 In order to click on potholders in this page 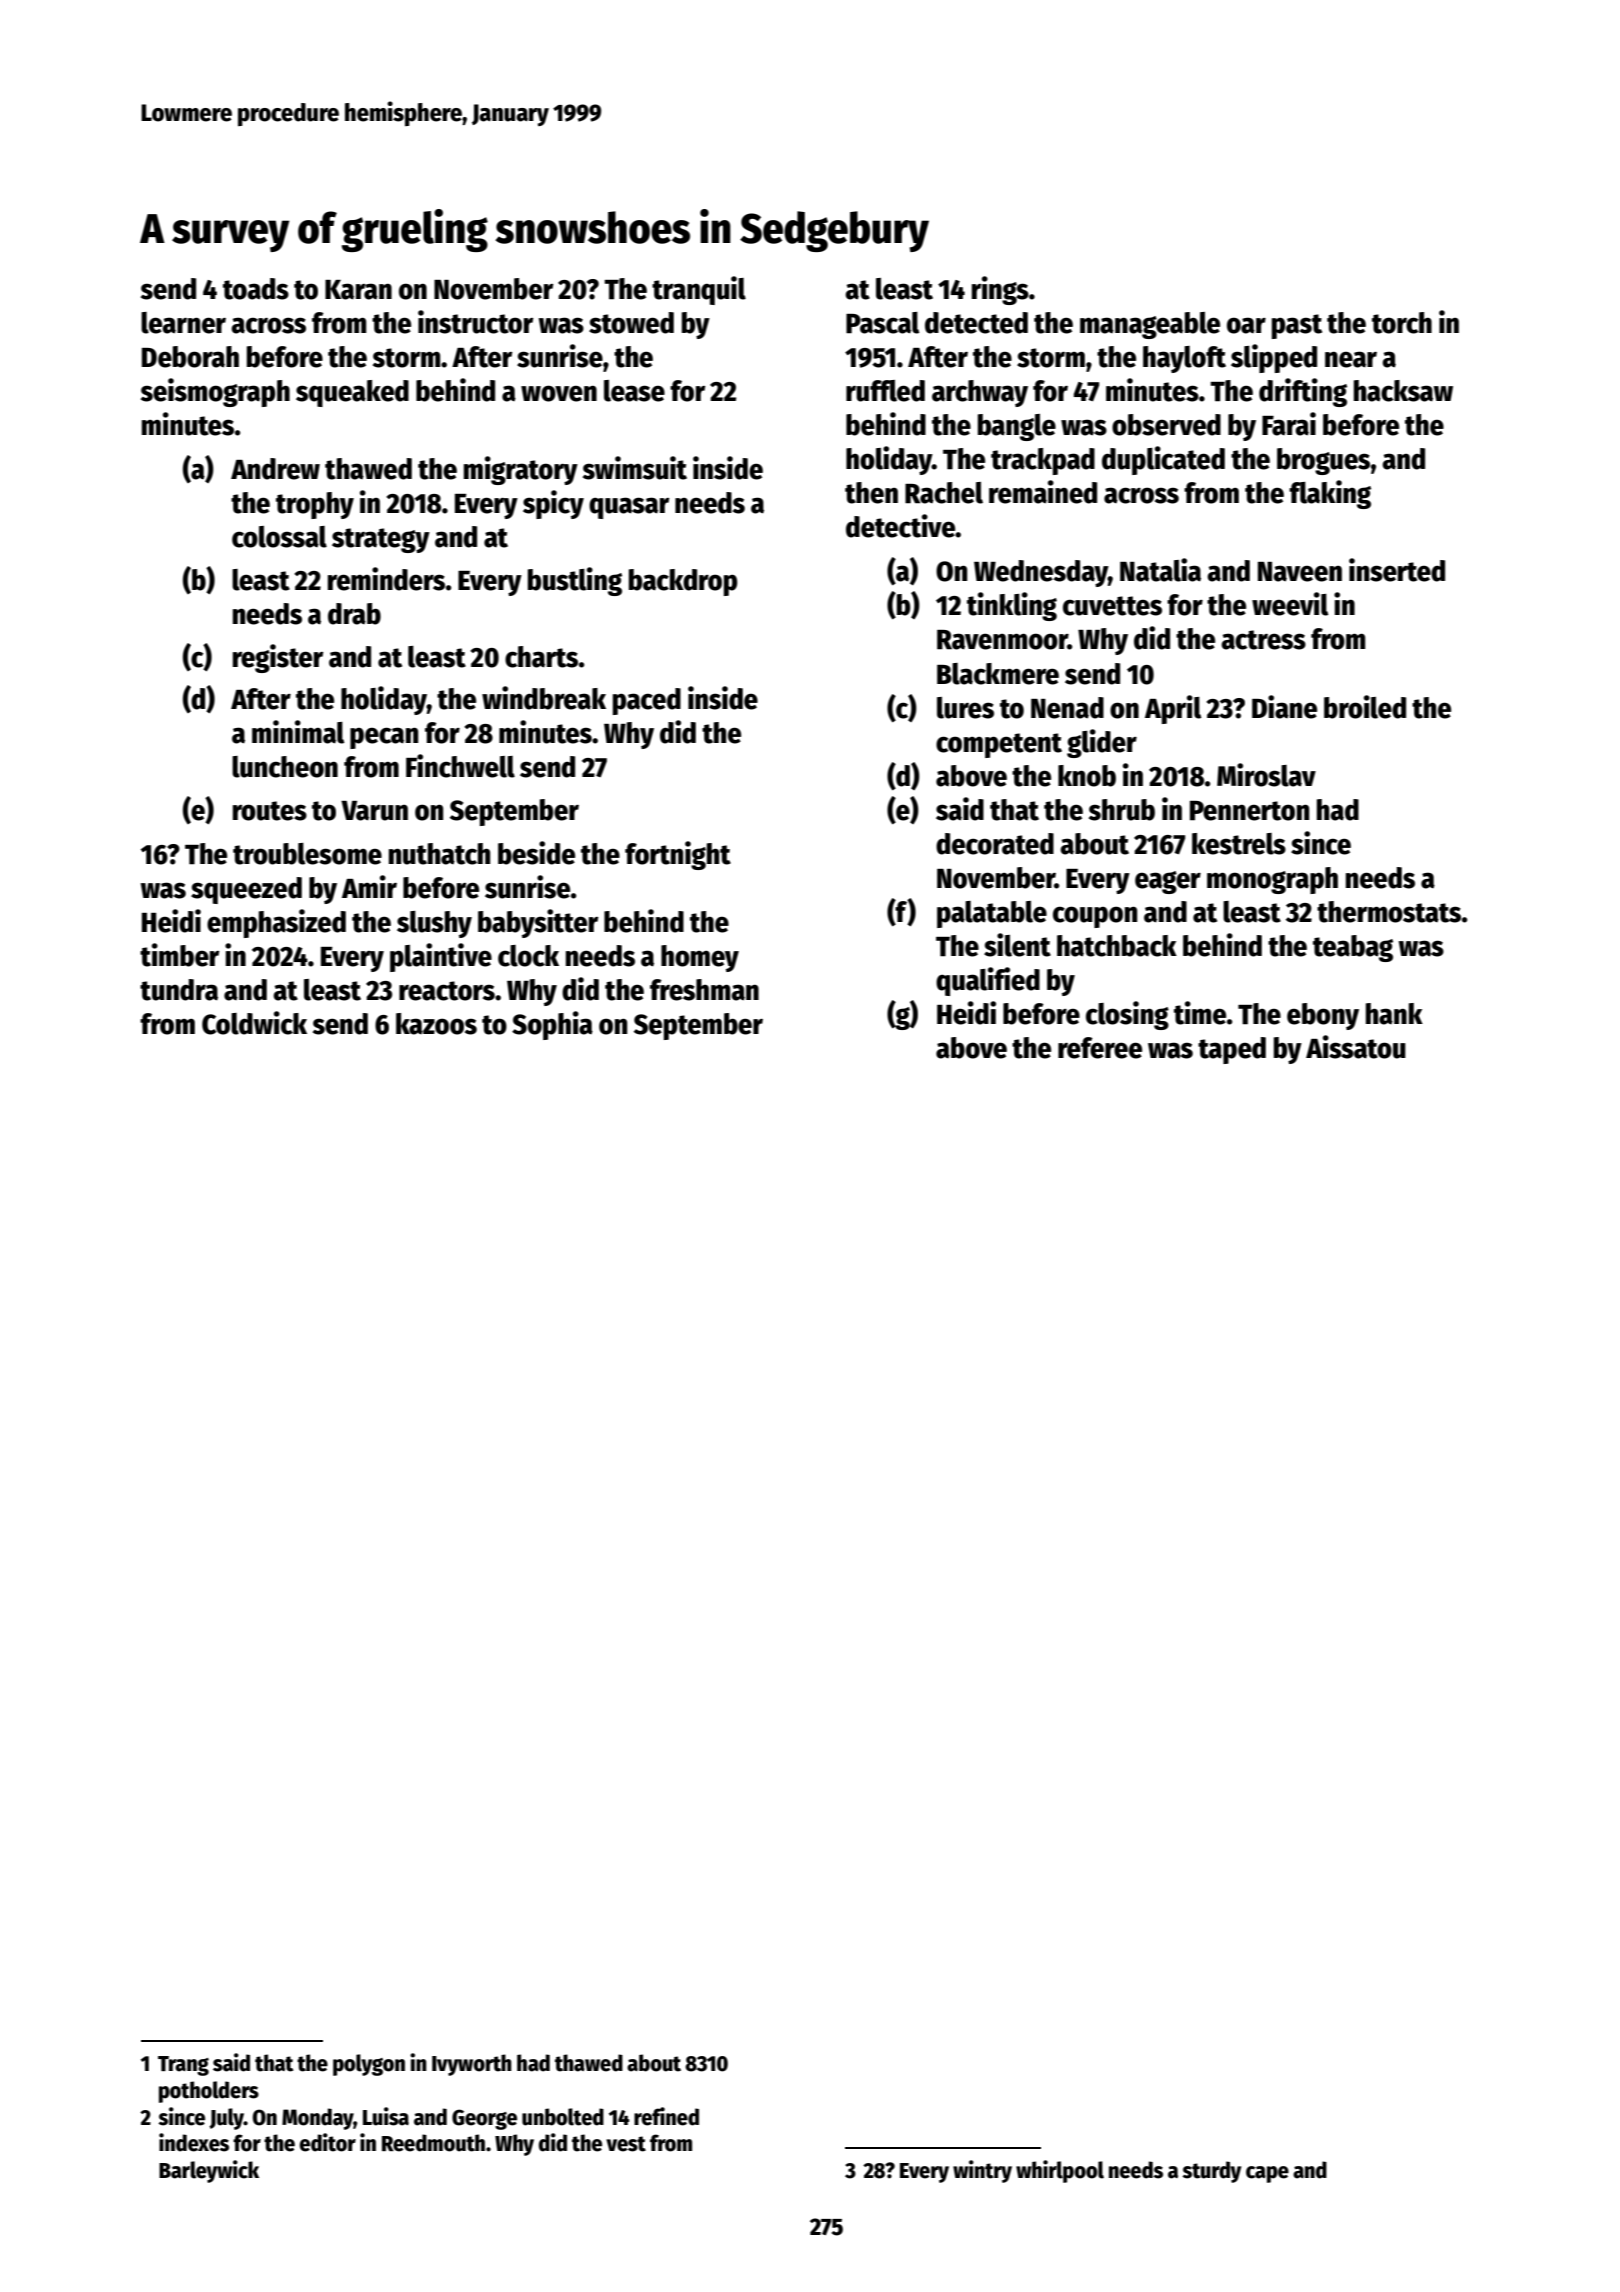, I will do `click(209, 2092)`.
